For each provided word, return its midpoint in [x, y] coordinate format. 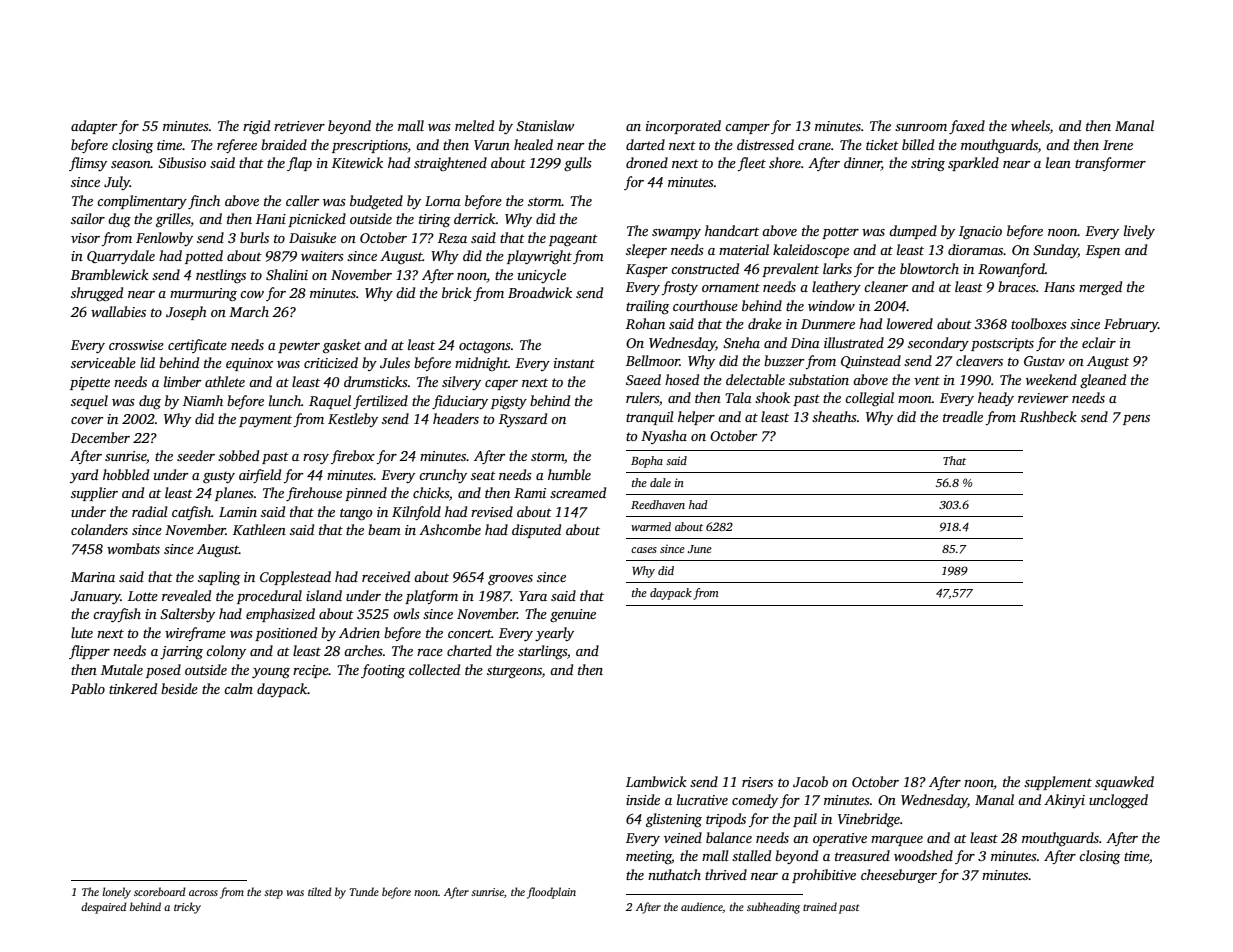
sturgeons [514, 672]
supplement [1058, 783]
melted [474, 125]
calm [238, 688]
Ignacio [980, 232]
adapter [94, 127]
